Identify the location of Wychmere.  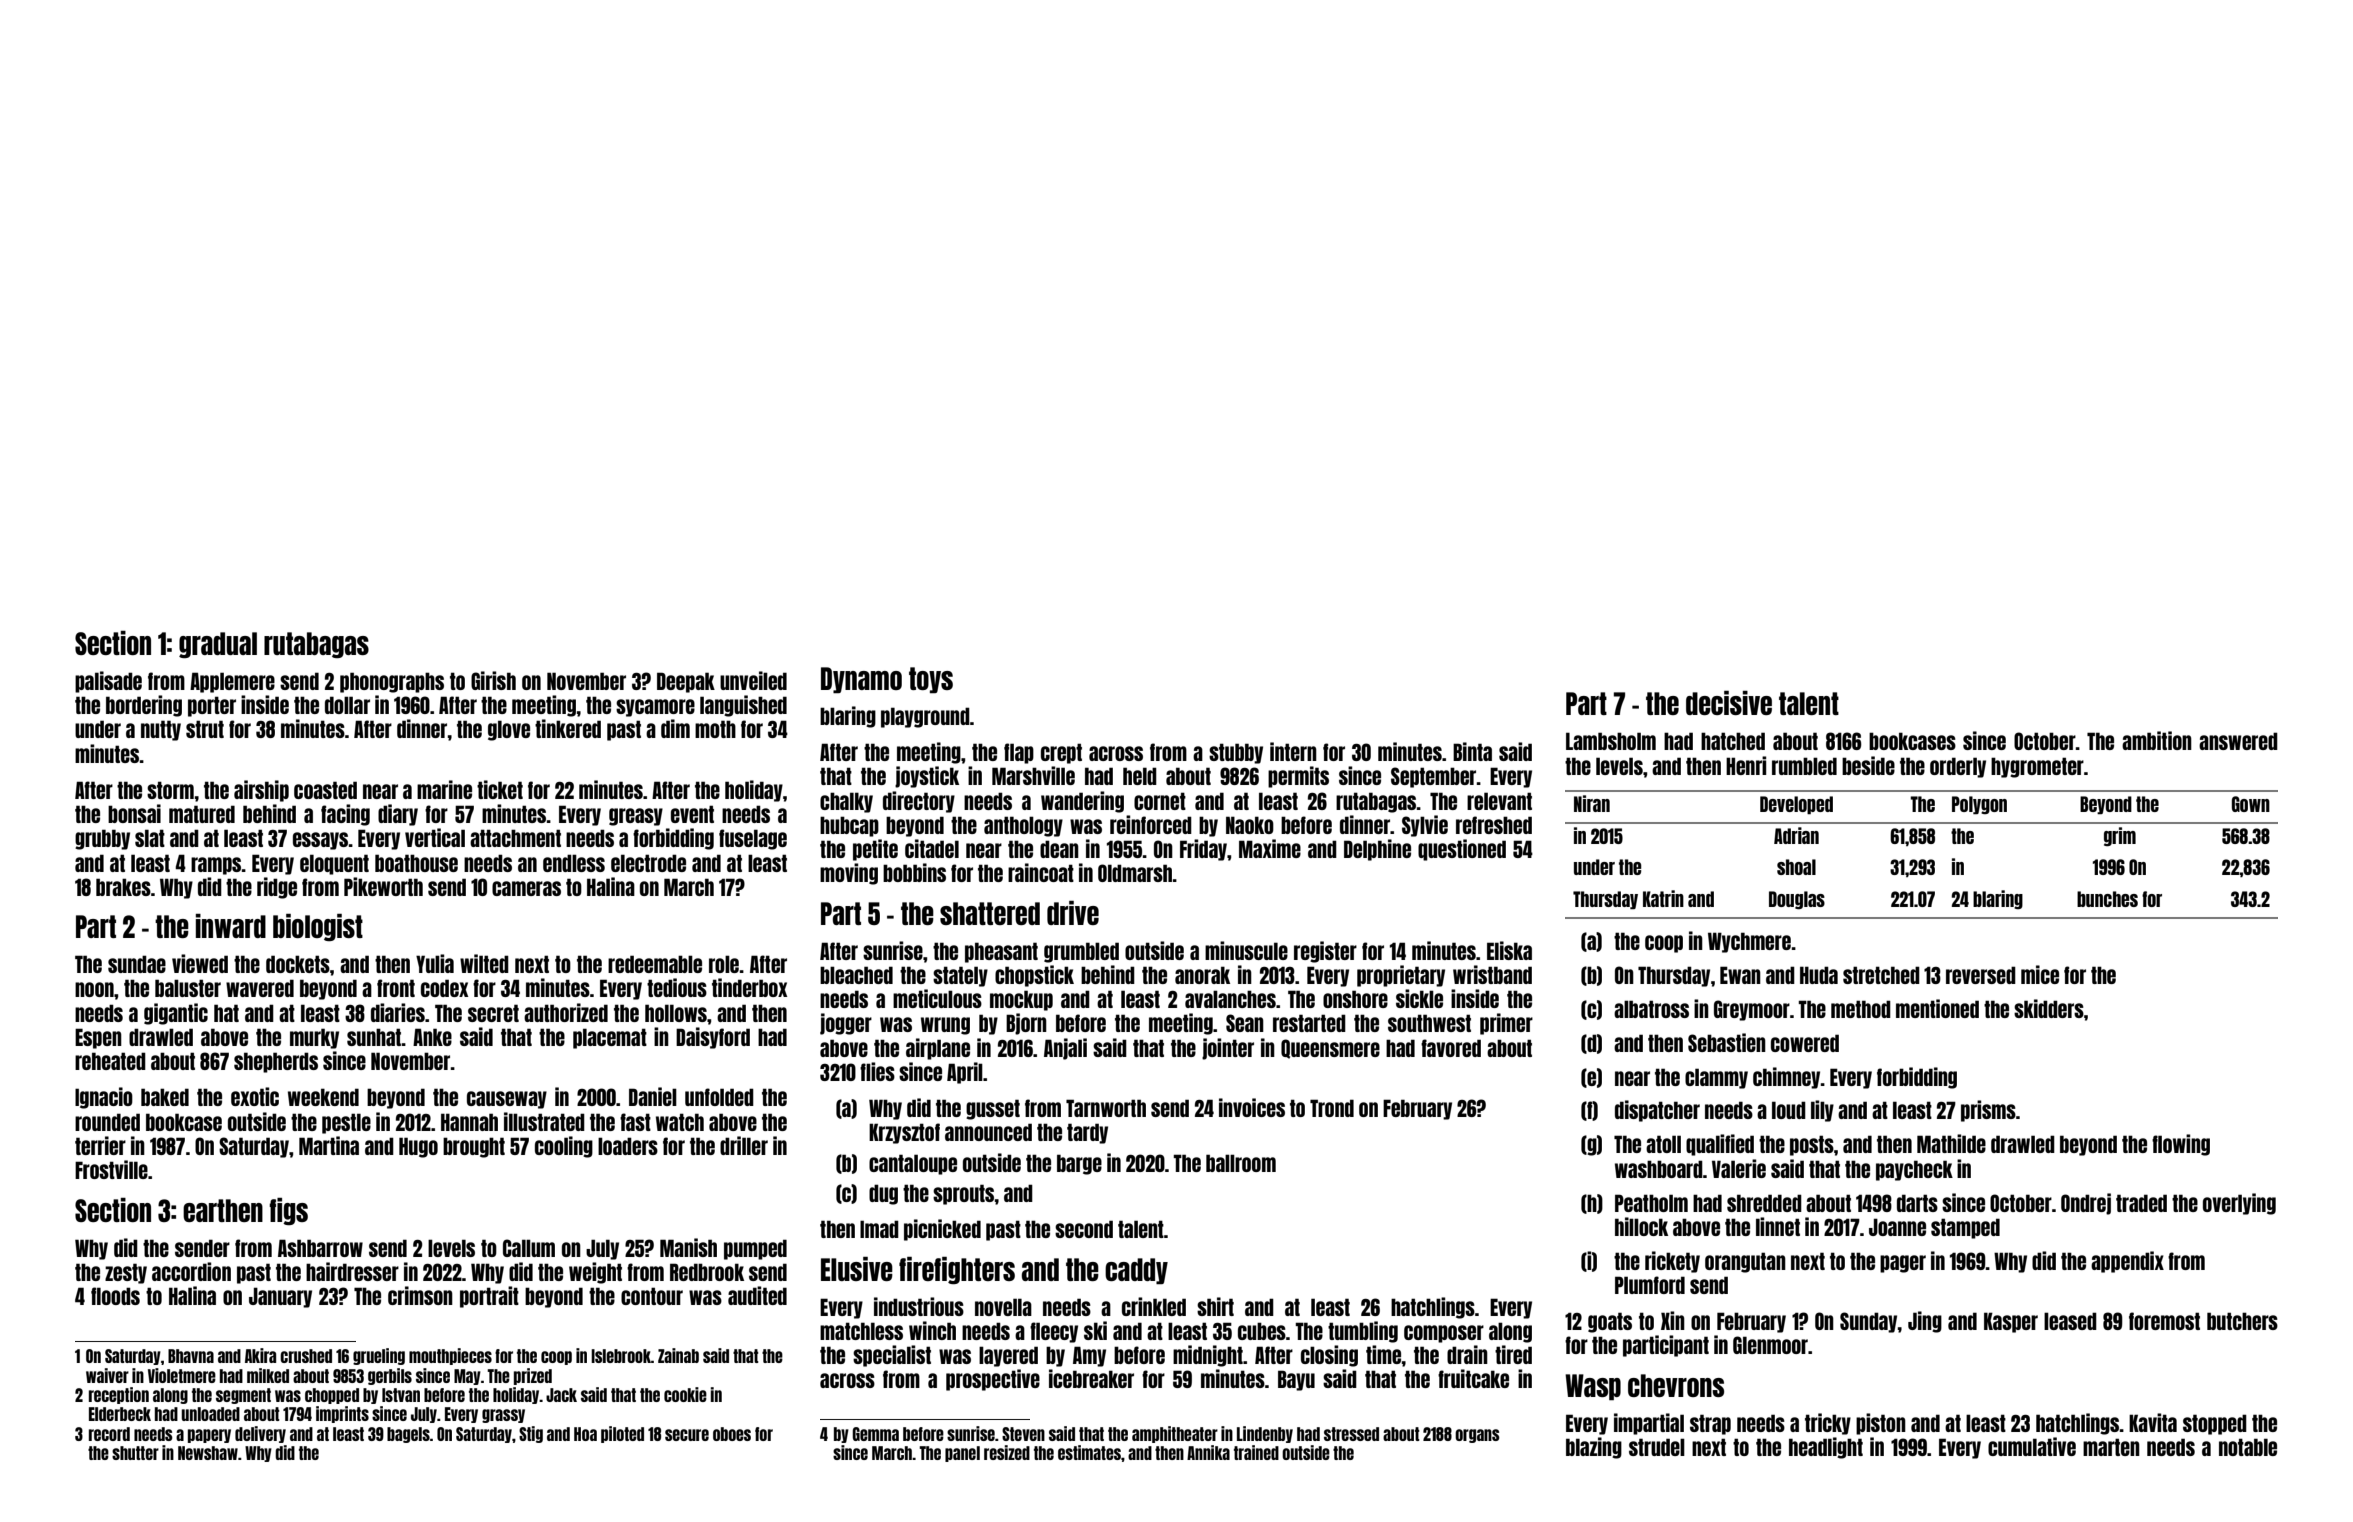
(1749, 942).
